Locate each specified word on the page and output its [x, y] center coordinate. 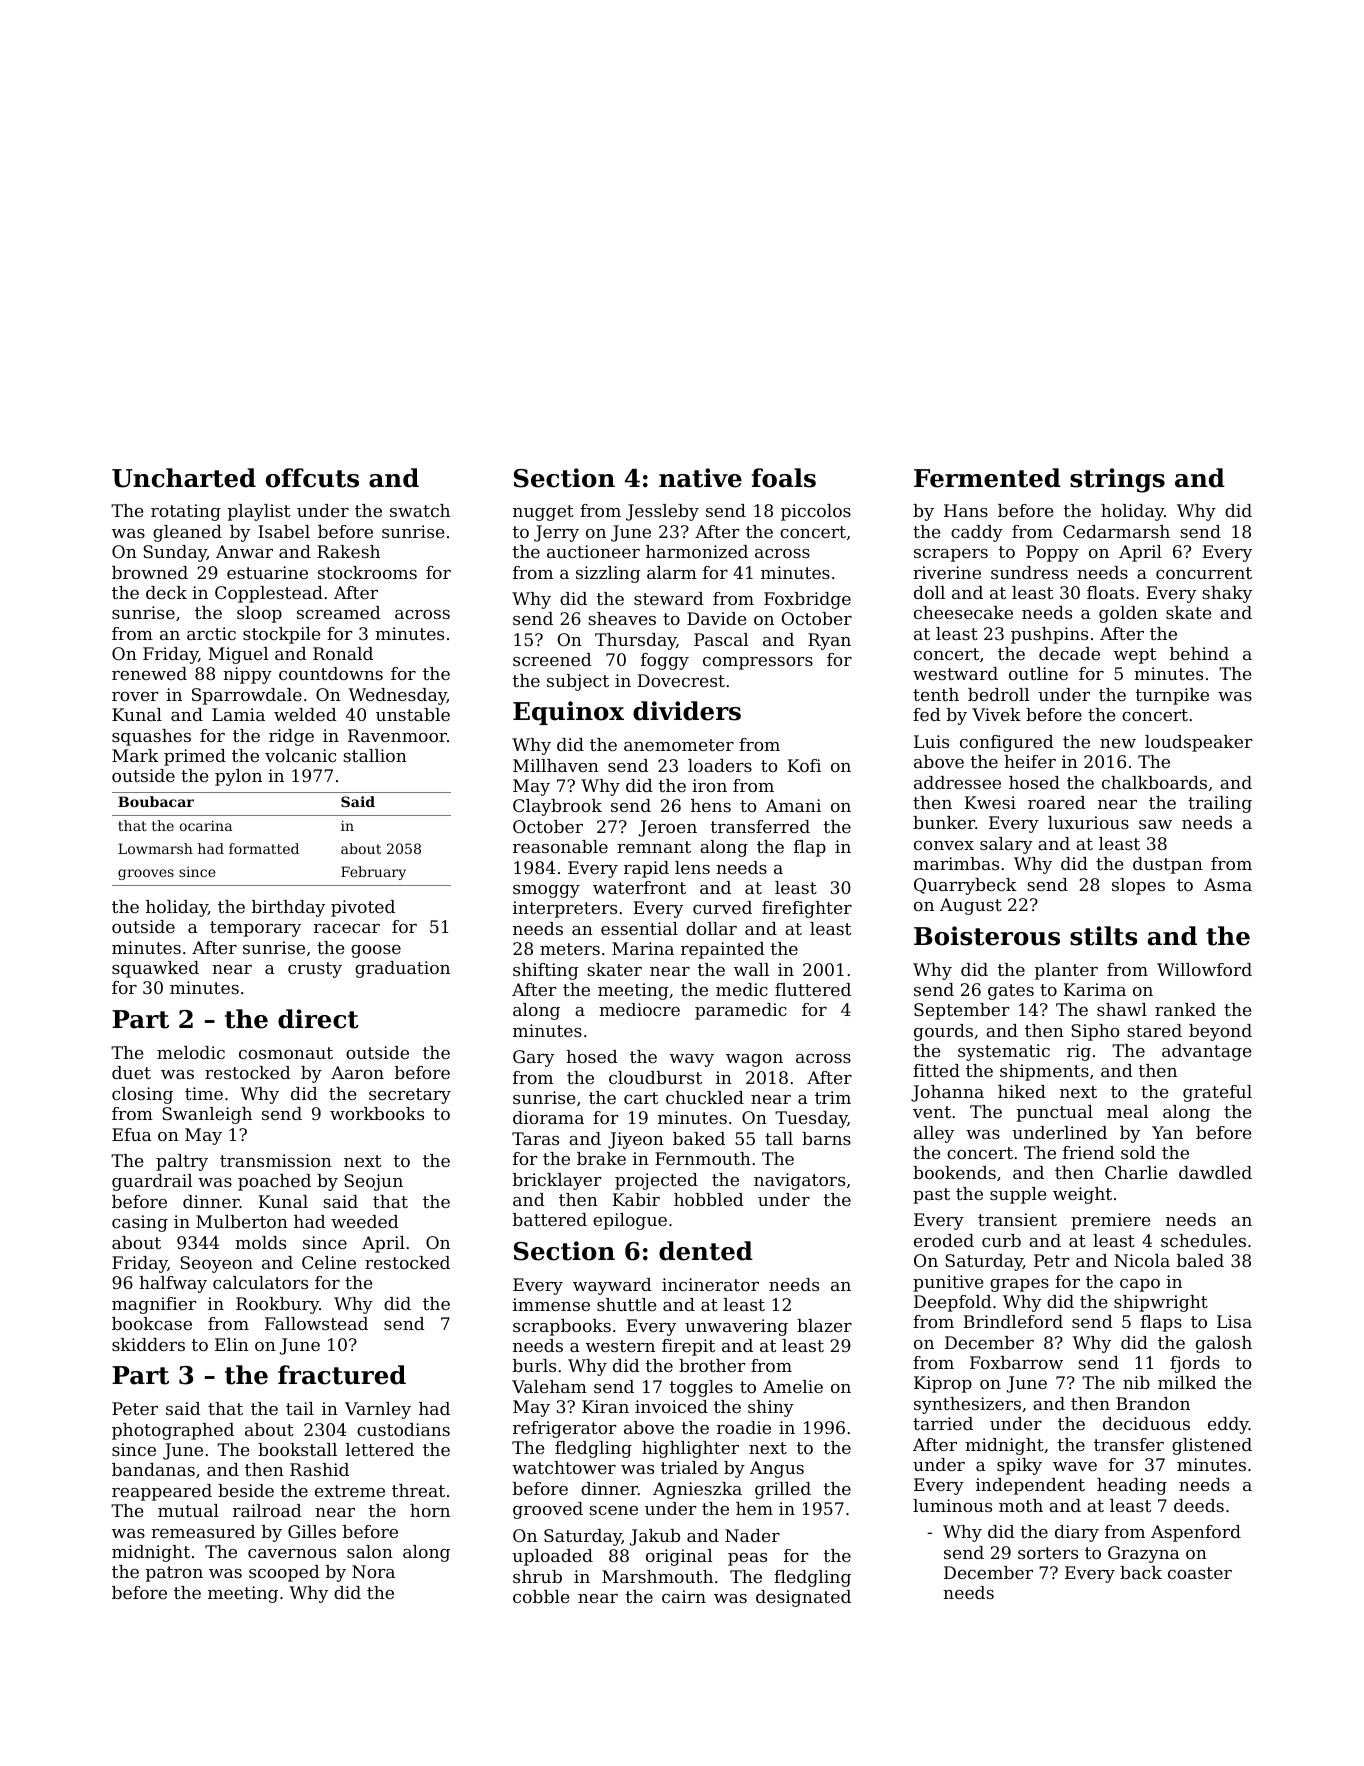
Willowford [1204, 969]
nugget [543, 513]
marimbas [956, 863]
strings [1117, 480]
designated [803, 1598]
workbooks [377, 1113]
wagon [754, 1060]
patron [174, 1574]
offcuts [312, 478]
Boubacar [156, 801]
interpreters [565, 909]
